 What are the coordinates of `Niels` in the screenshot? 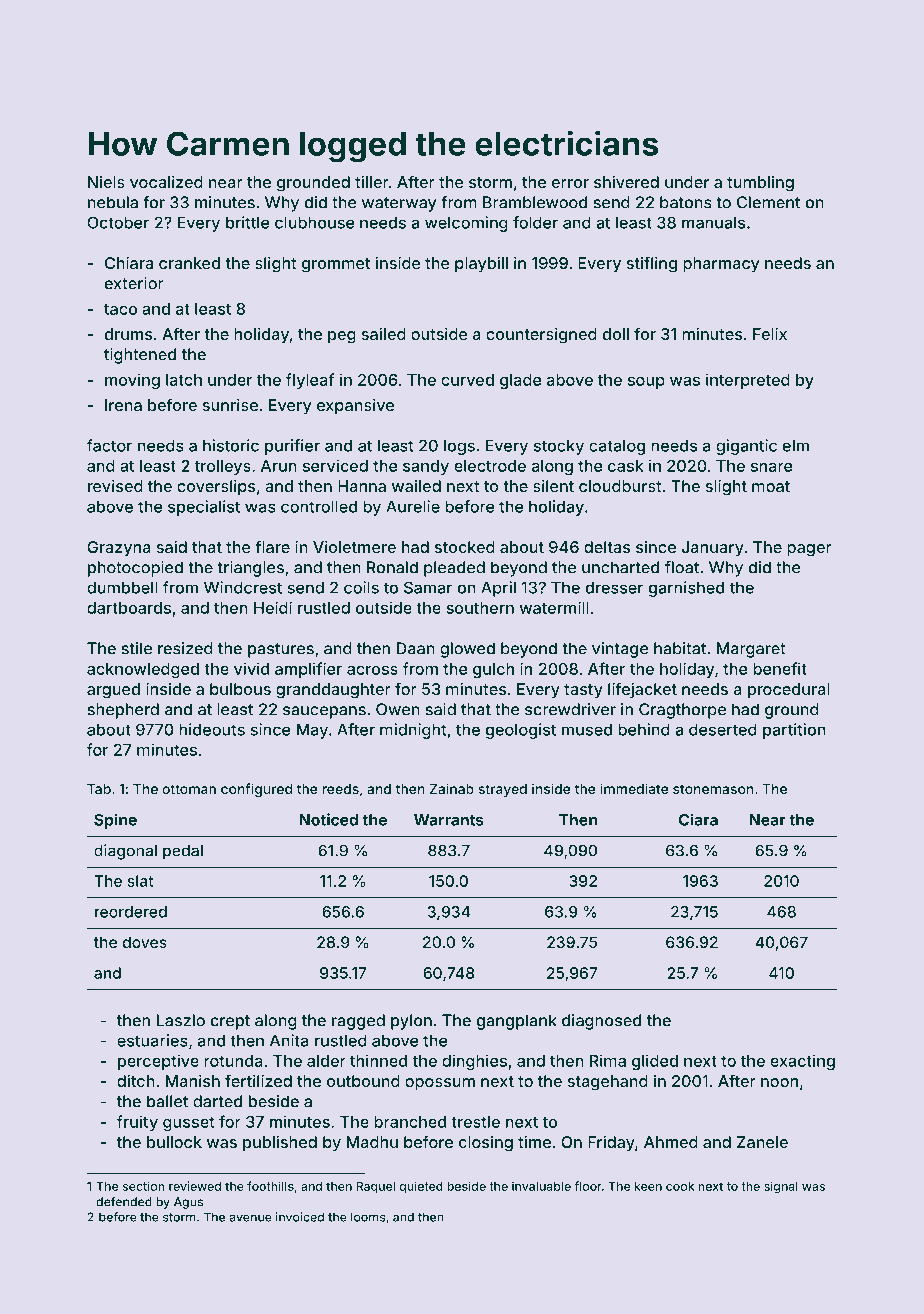 It's located at (106, 182).
